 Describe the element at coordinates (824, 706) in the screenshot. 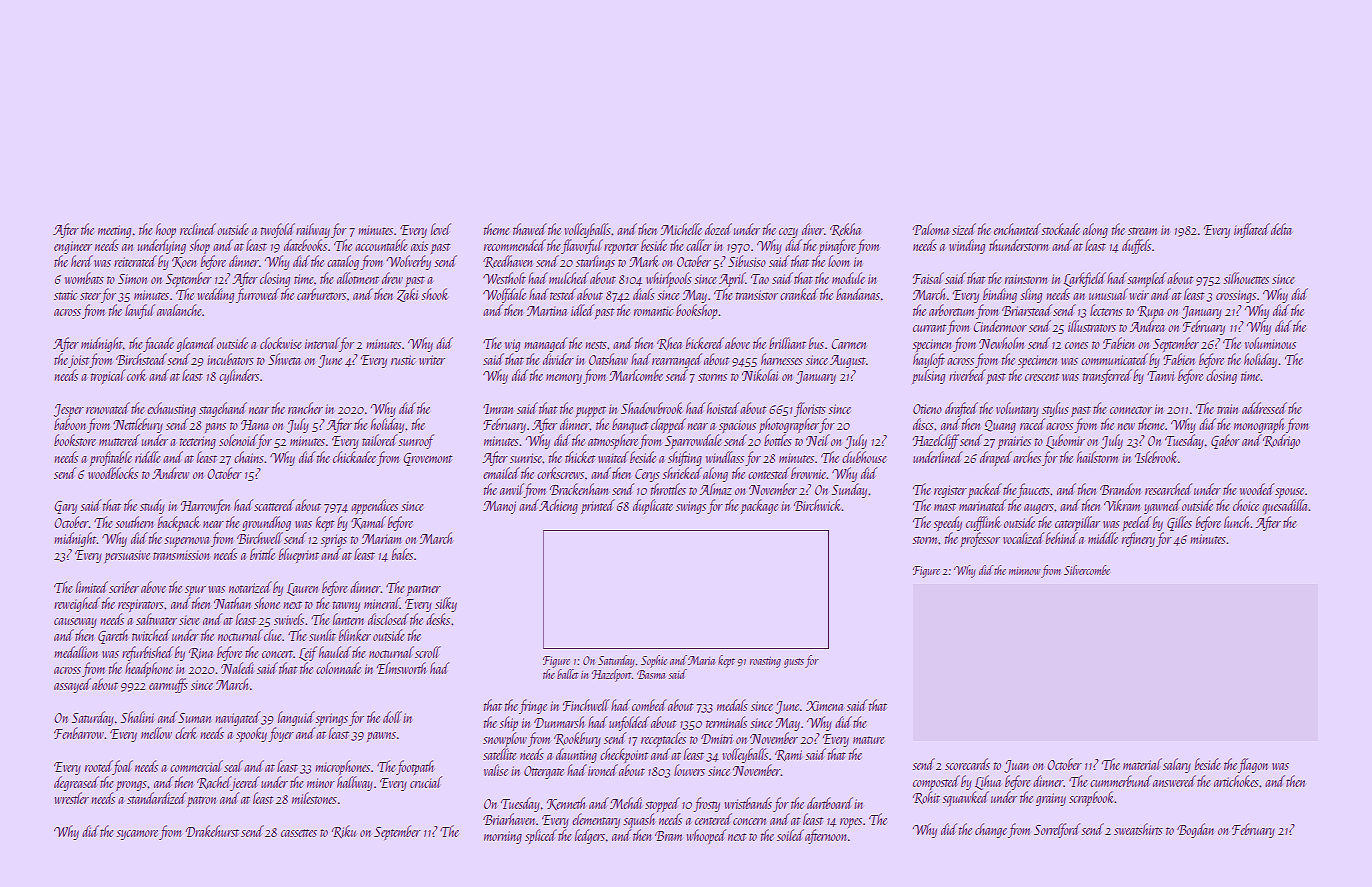

I see `Ximena` at that location.
